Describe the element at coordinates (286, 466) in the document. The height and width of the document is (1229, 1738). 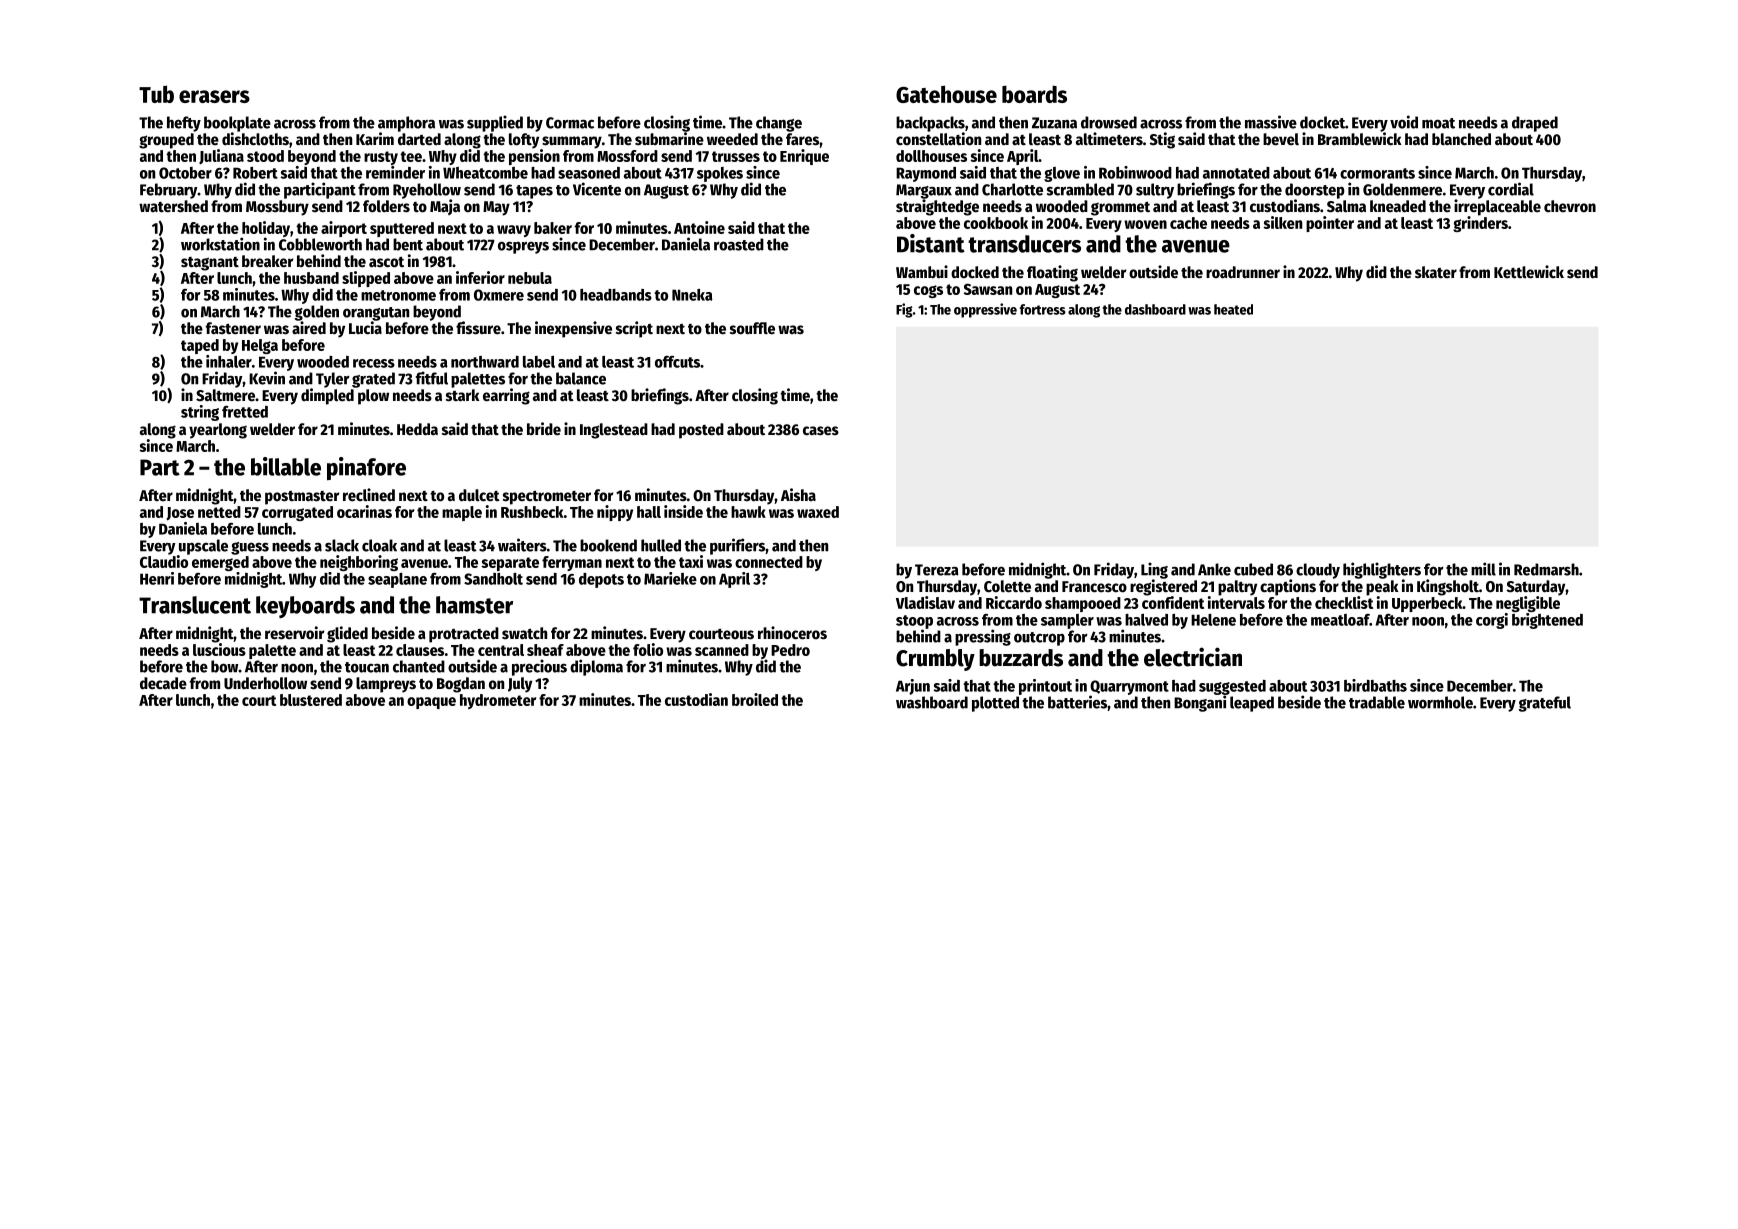
I see `billable` at that location.
